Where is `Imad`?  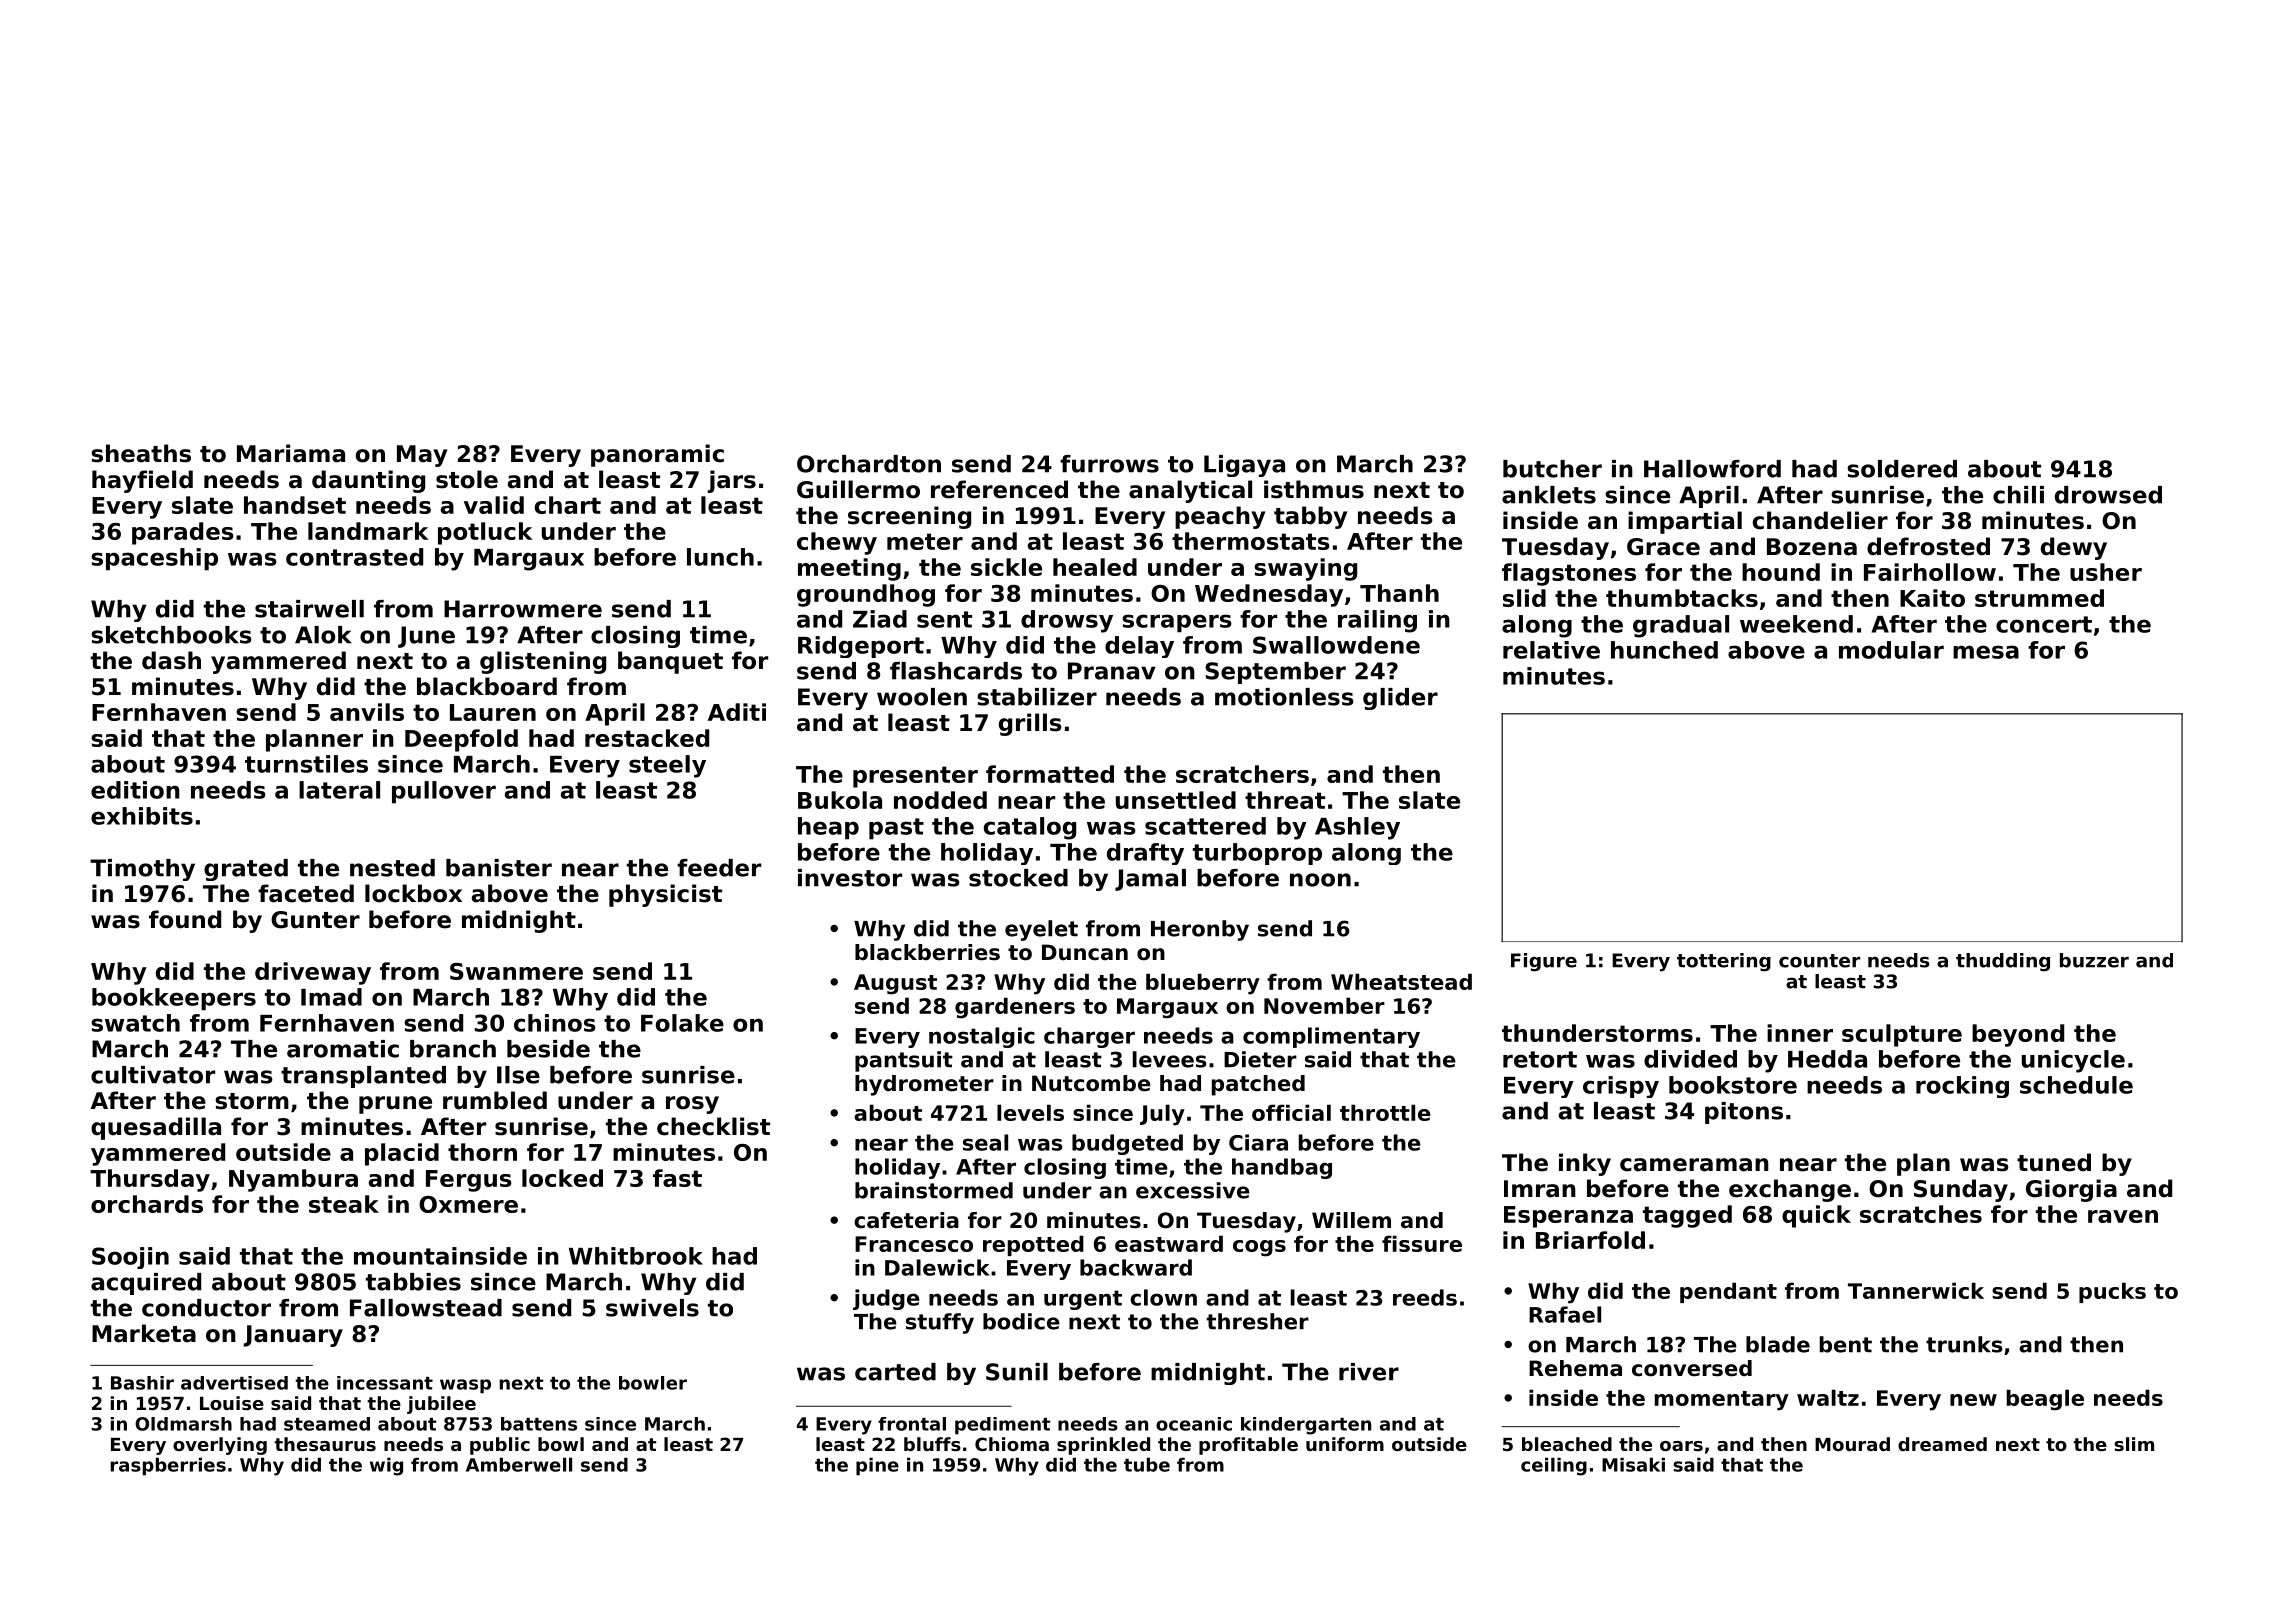
Imad is located at coordinates (331, 997).
